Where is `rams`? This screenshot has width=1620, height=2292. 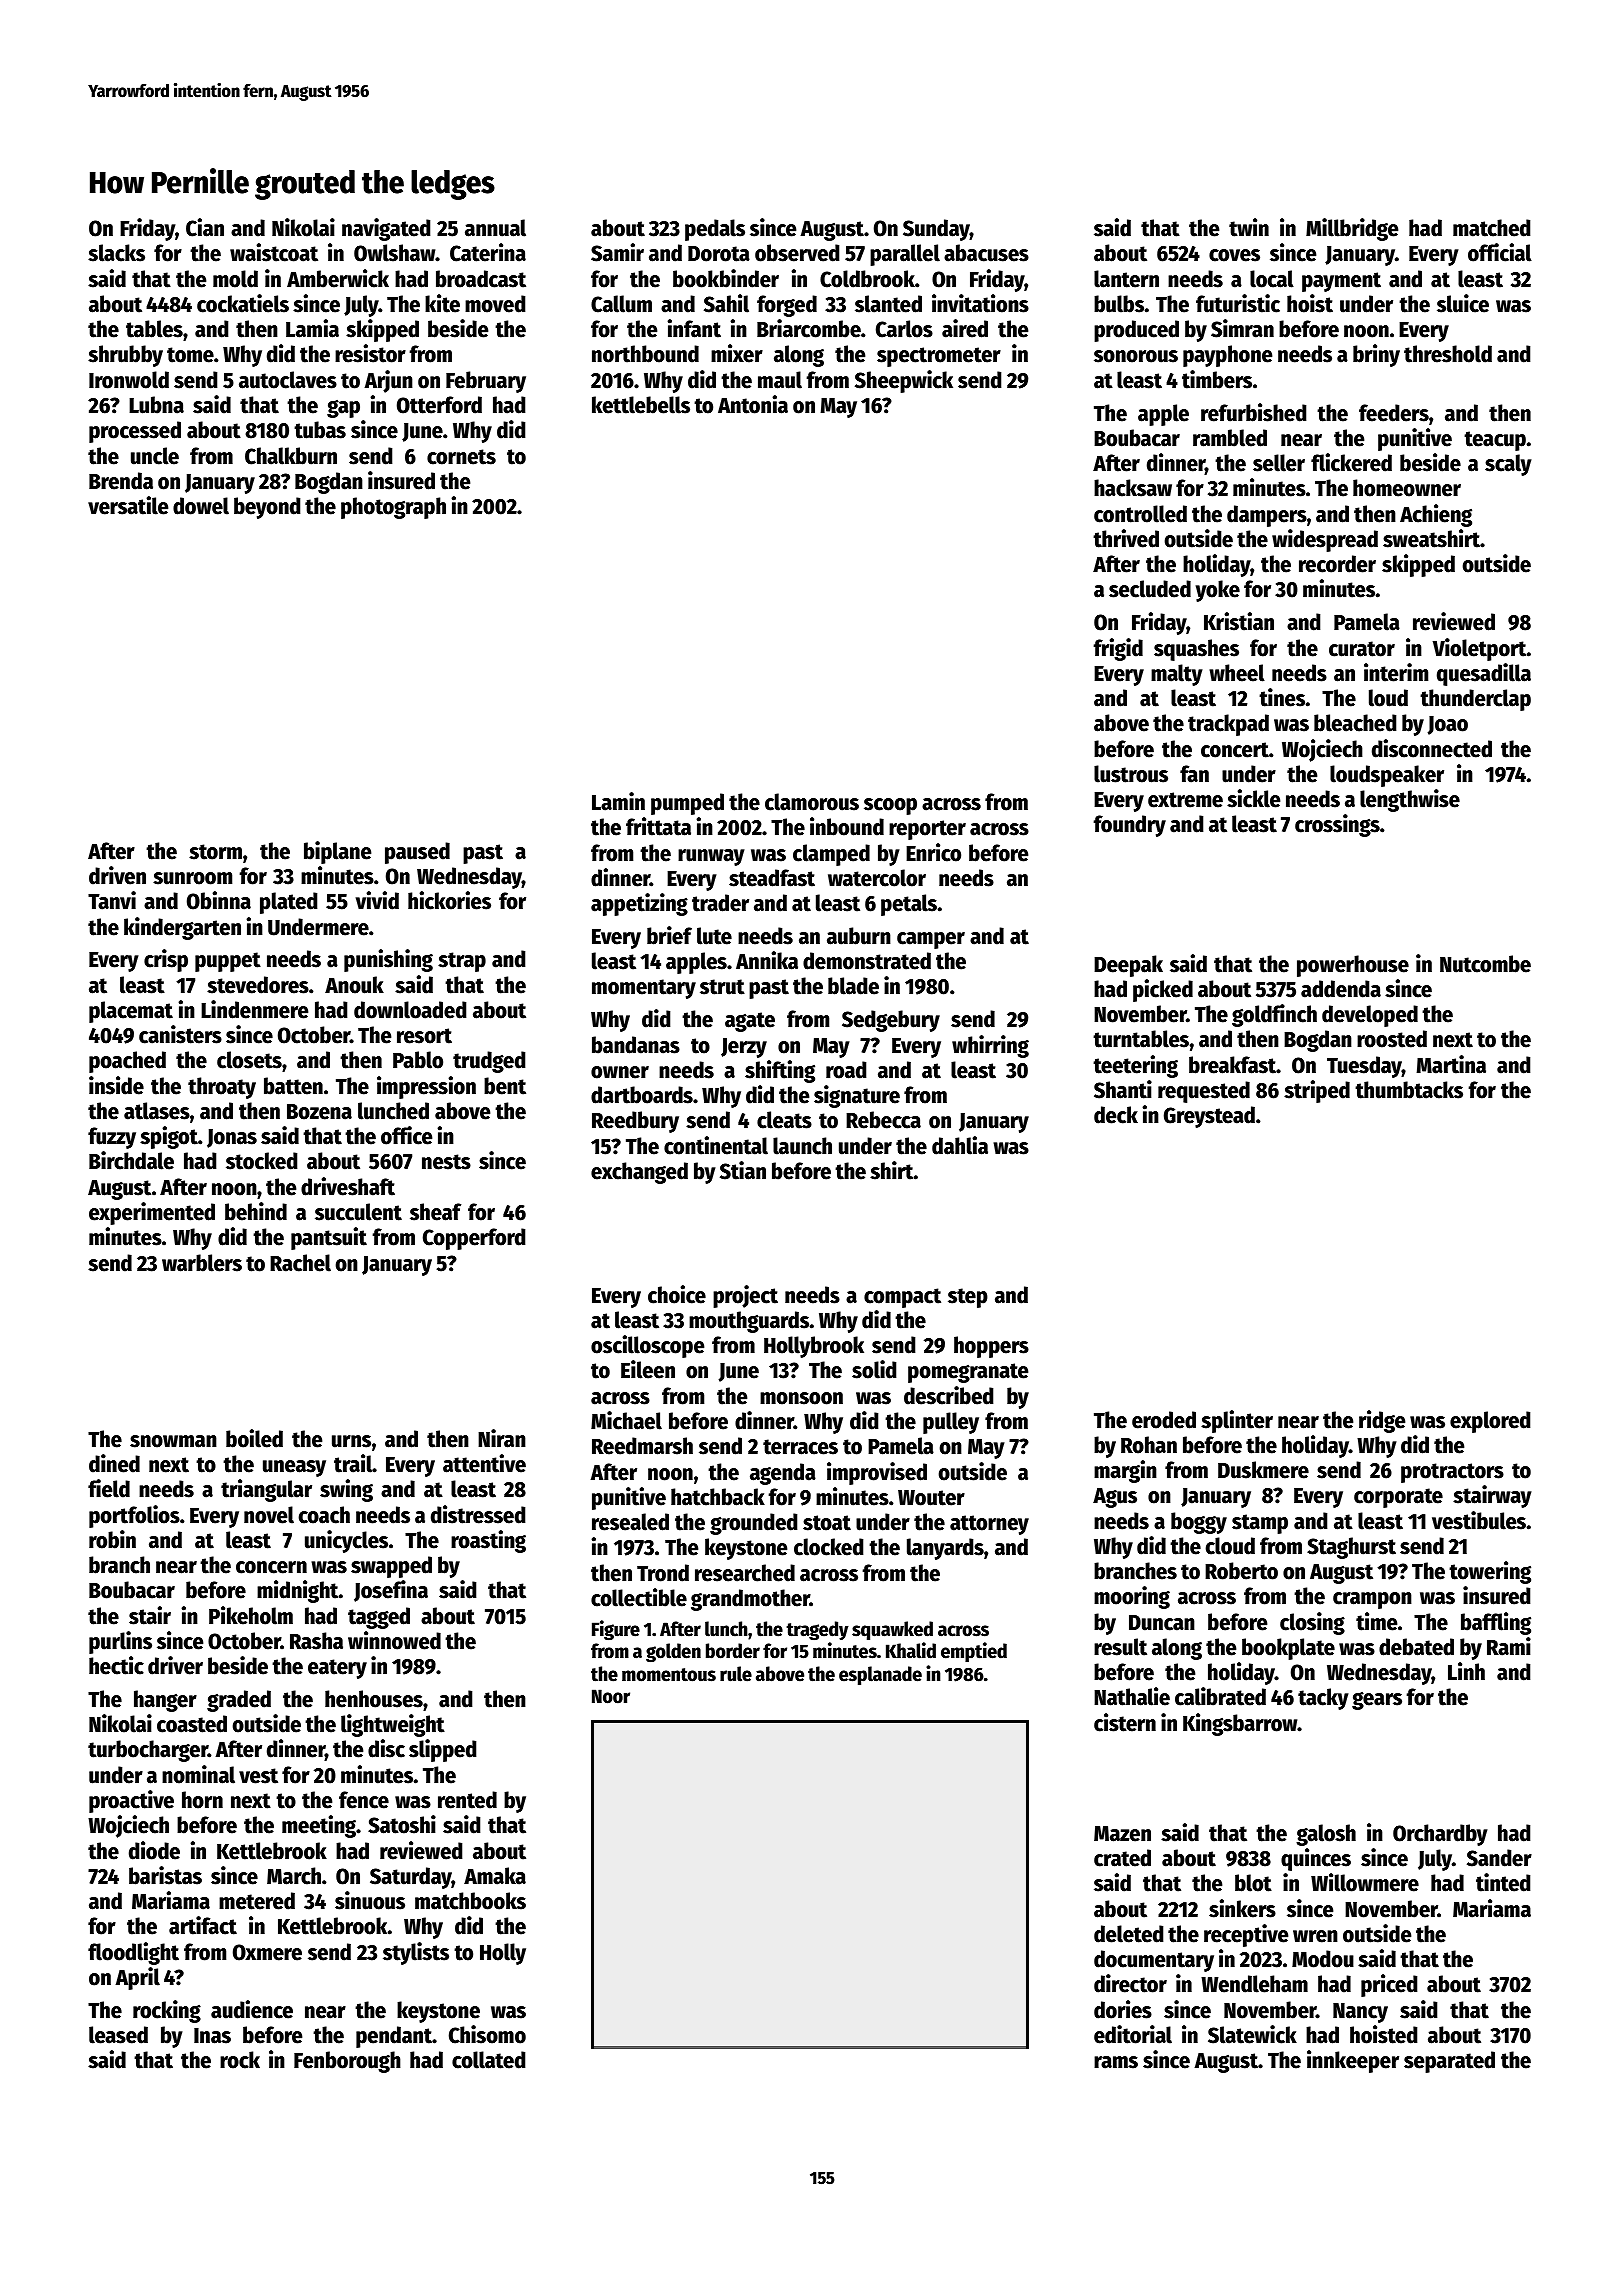 rams is located at coordinates (1116, 2062).
